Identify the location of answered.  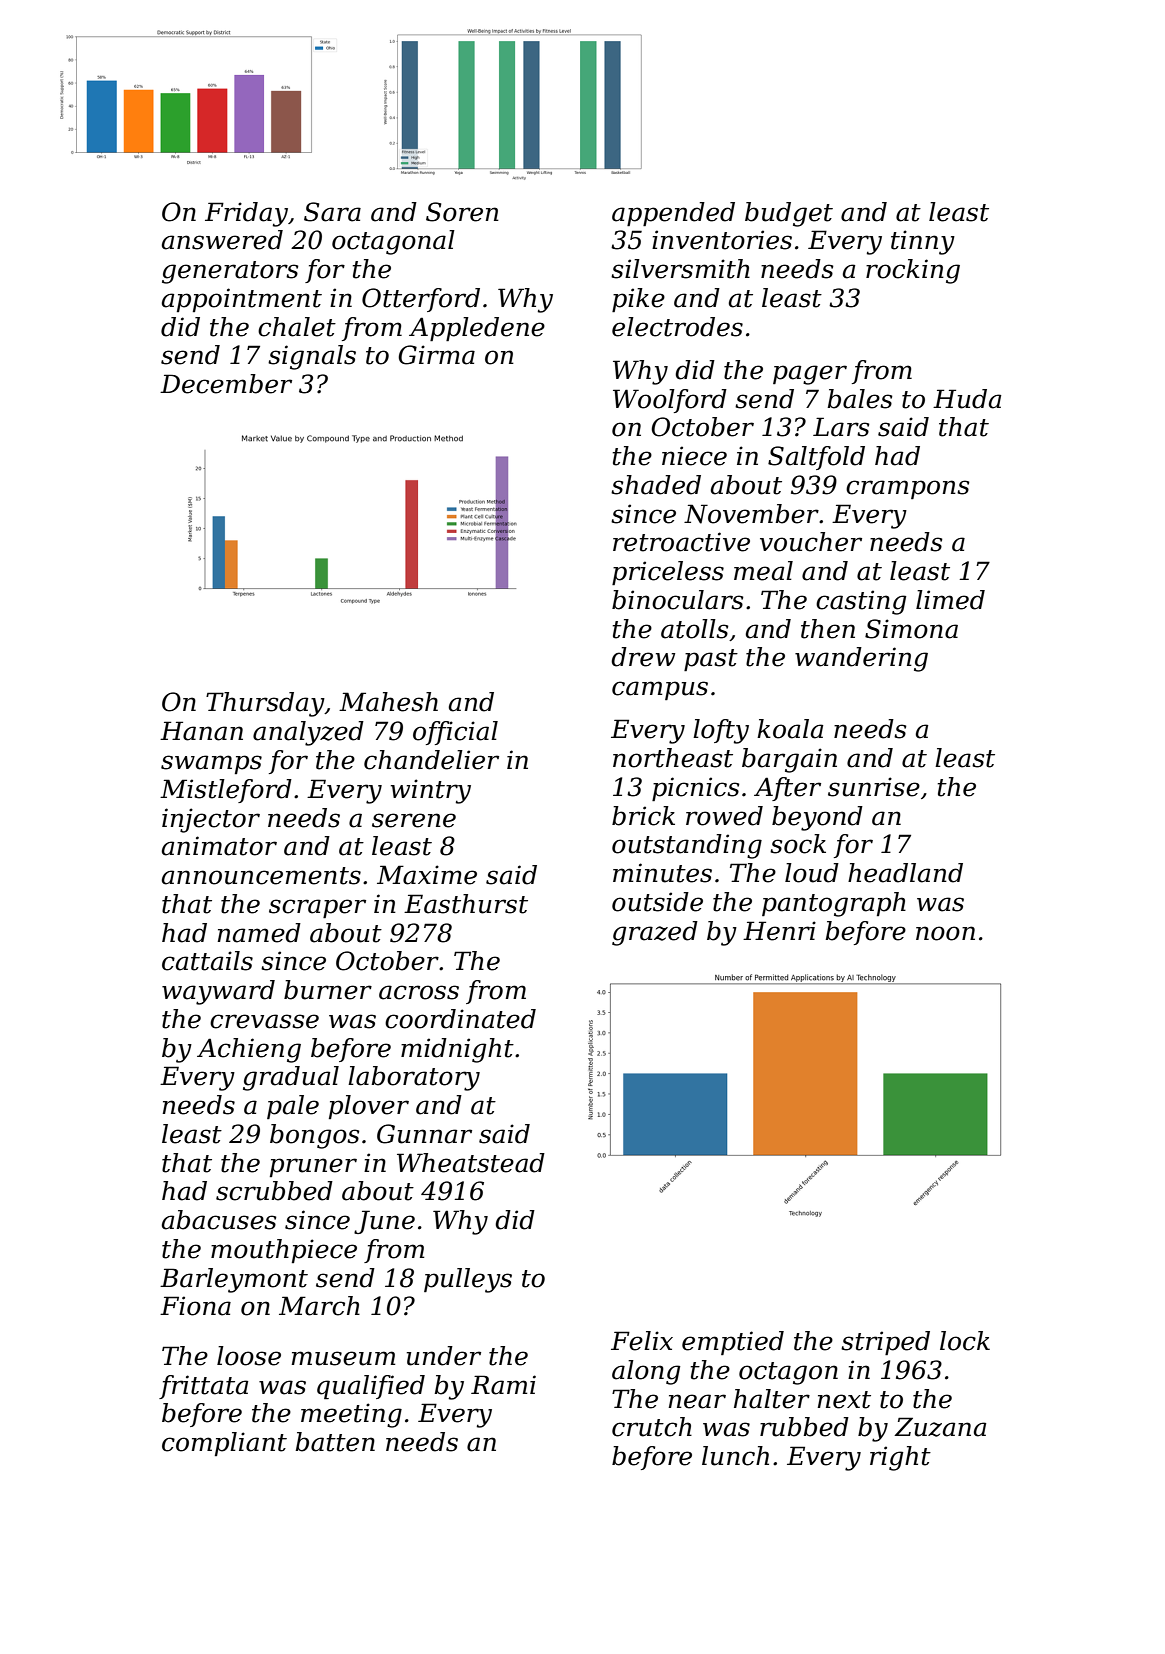
(222, 240).
